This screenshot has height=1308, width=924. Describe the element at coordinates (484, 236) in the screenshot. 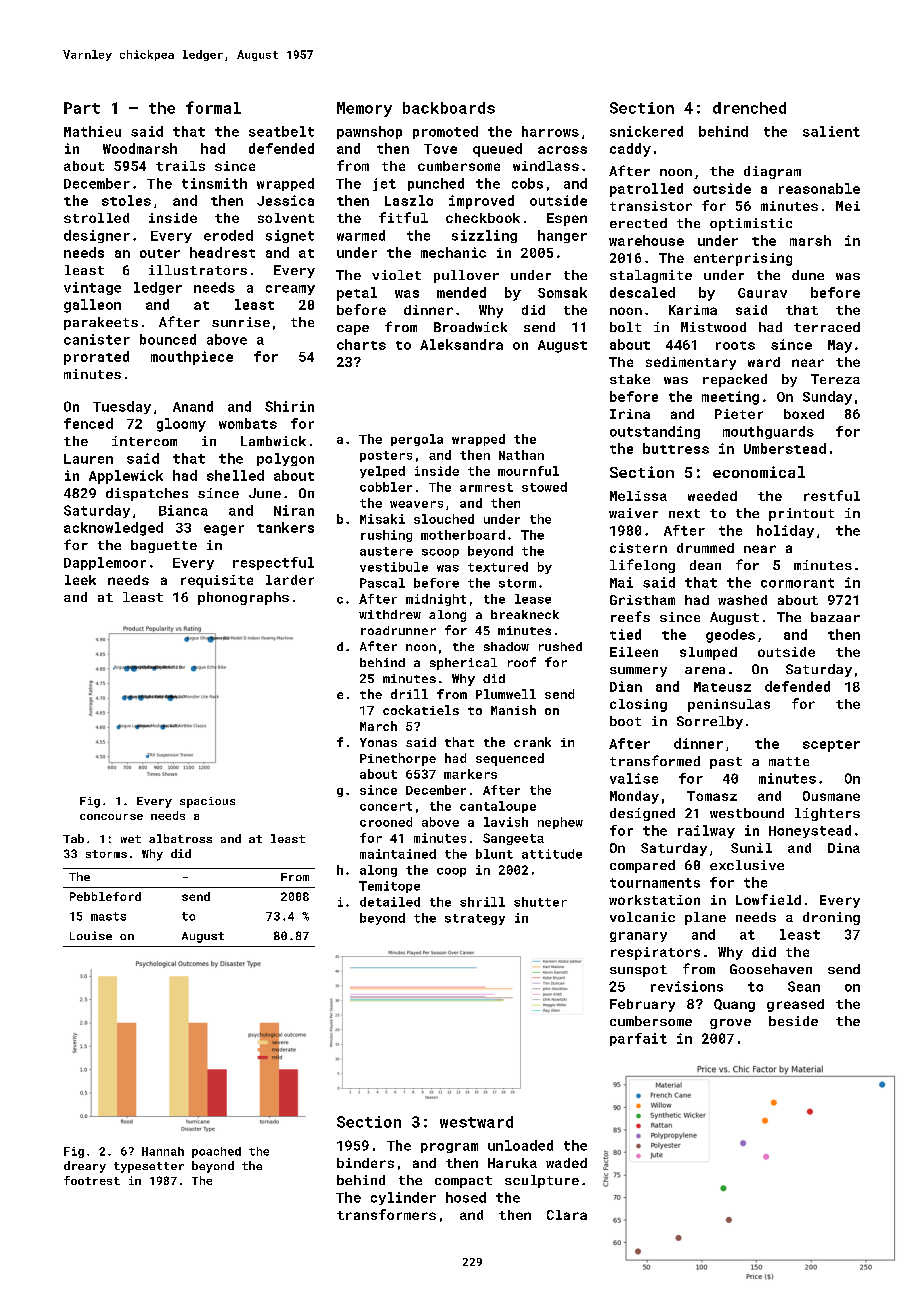

I see `sizzling` at that location.
